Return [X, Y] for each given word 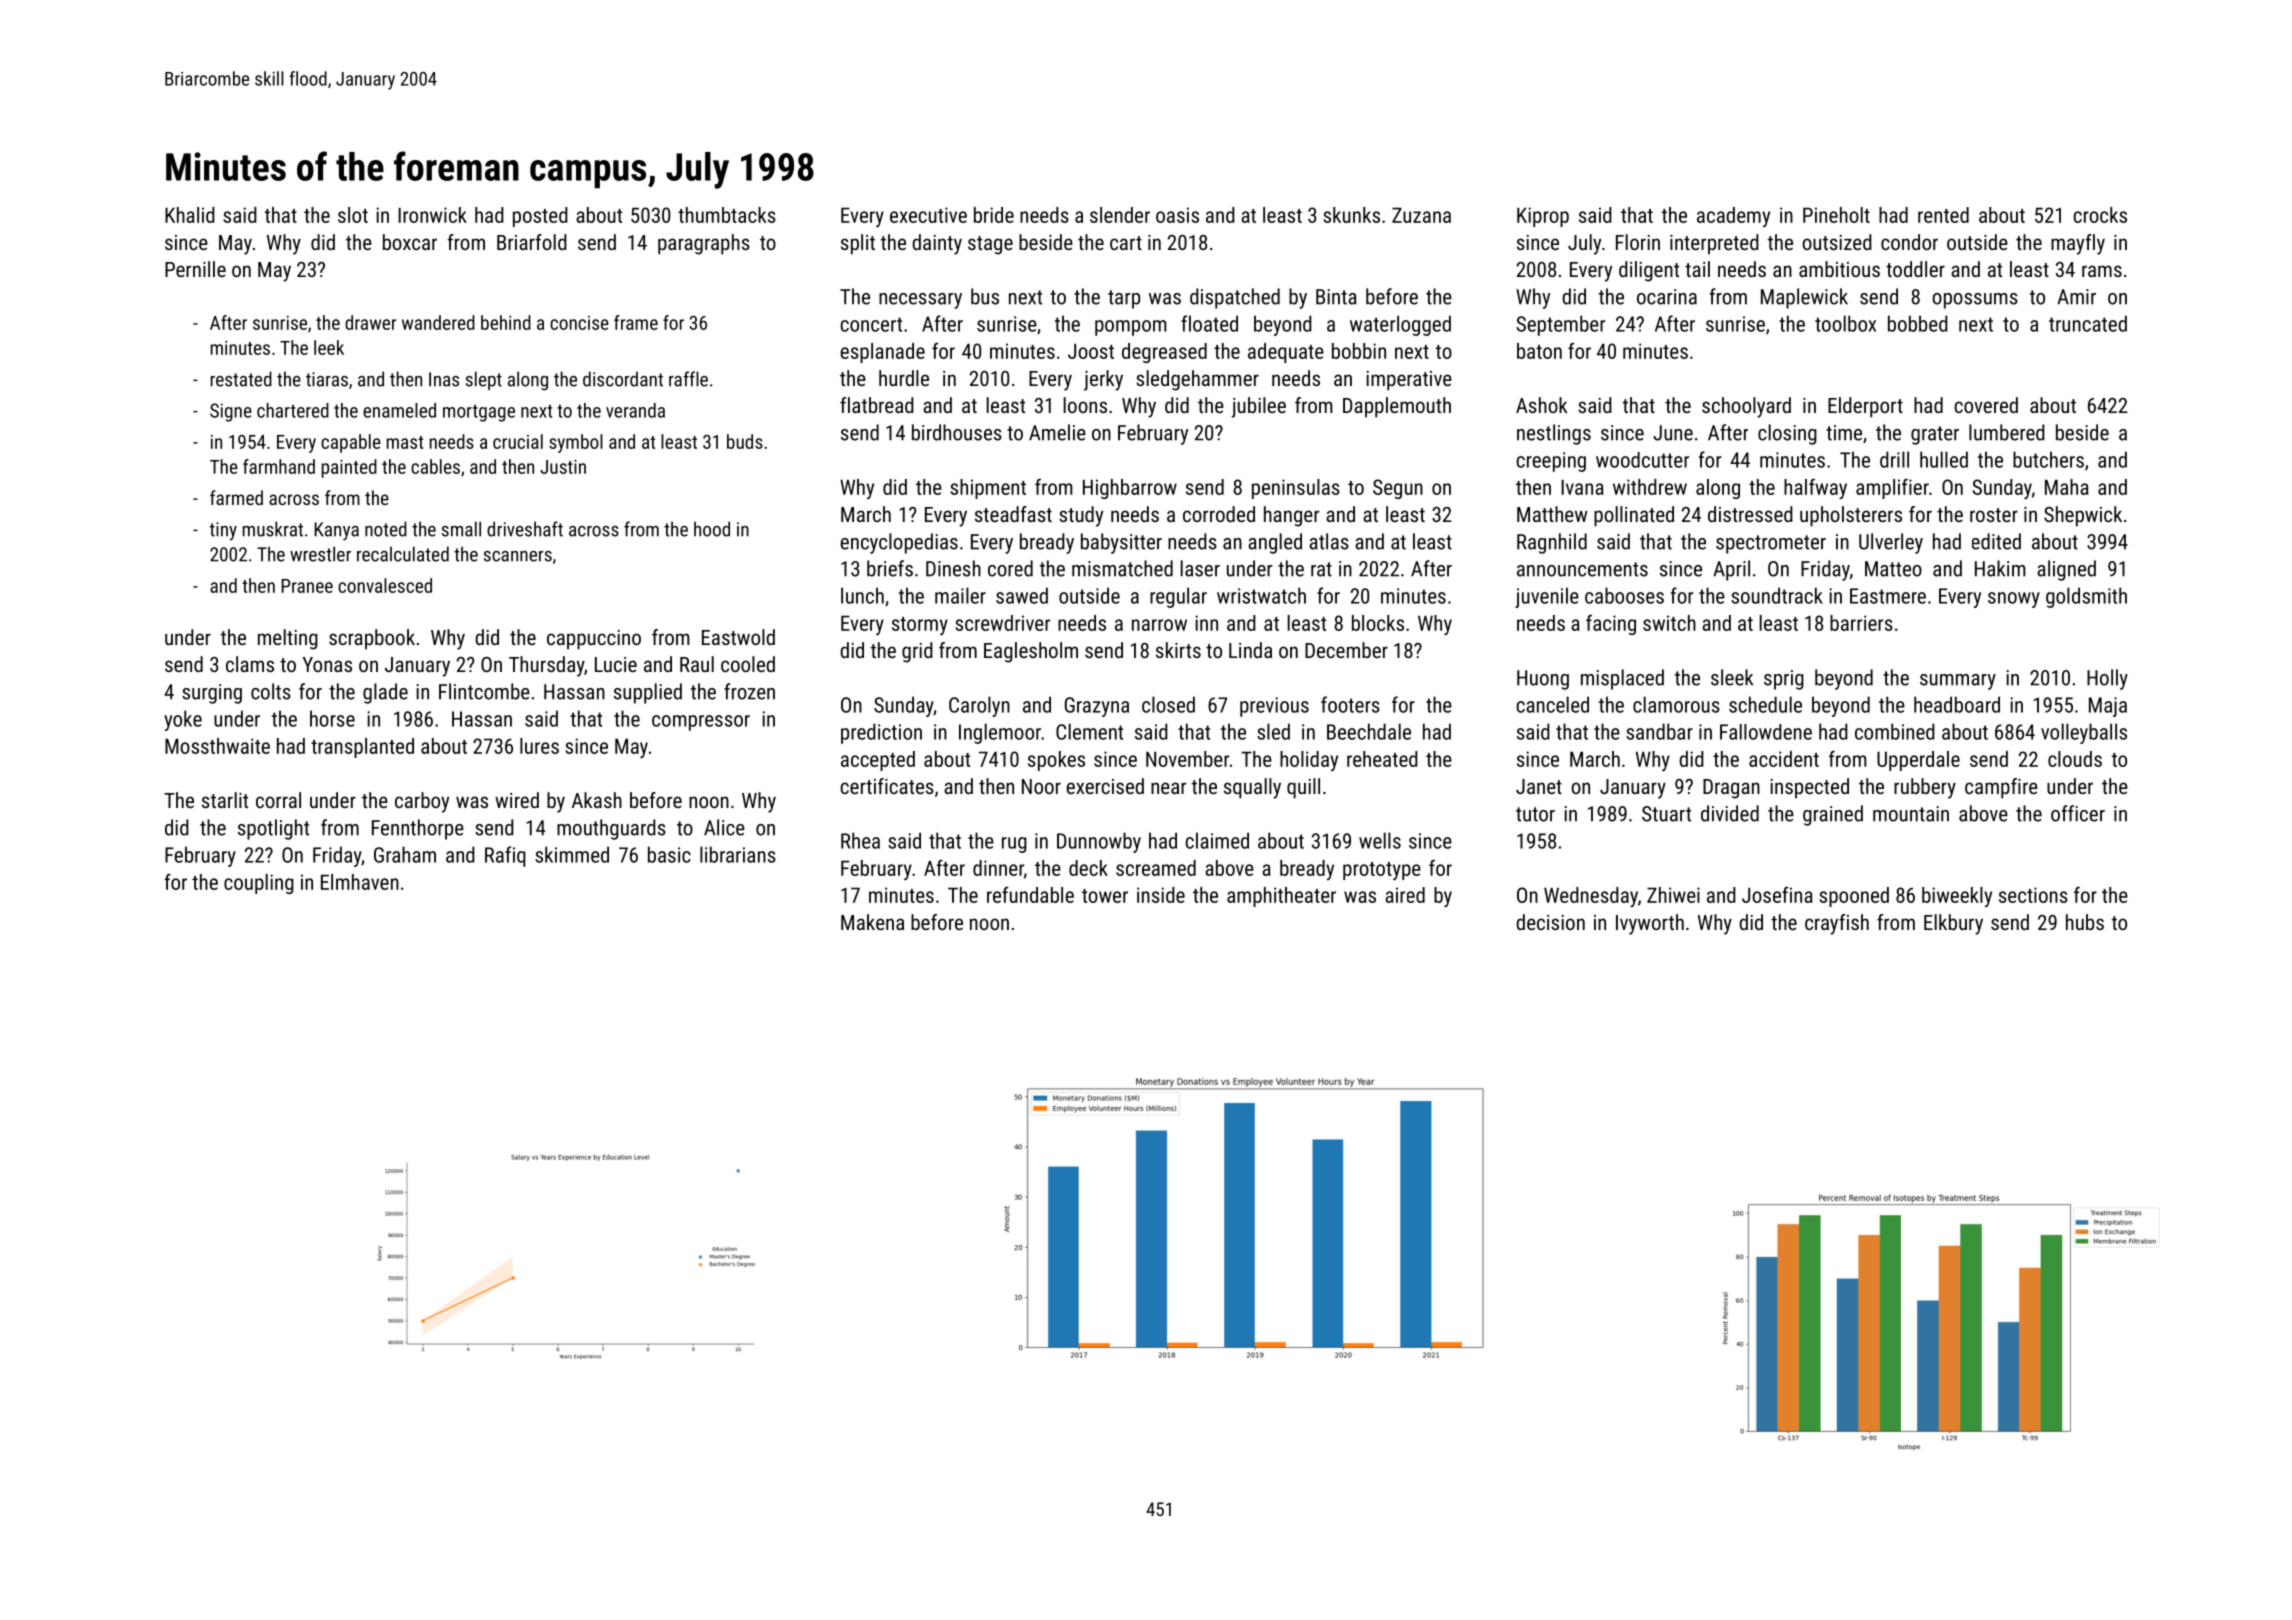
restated [241, 379]
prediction [881, 733]
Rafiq [505, 856]
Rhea [860, 840]
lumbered [2007, 432]
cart [1126, 243]
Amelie [1057, 432]
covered [1986, 405]
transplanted [362, 748]
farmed [236, 497]
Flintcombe [484, 691]
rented [1943, 215]
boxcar [410, 242]
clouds [2075, 759]
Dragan [1731, 789]
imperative [1409, 381]
